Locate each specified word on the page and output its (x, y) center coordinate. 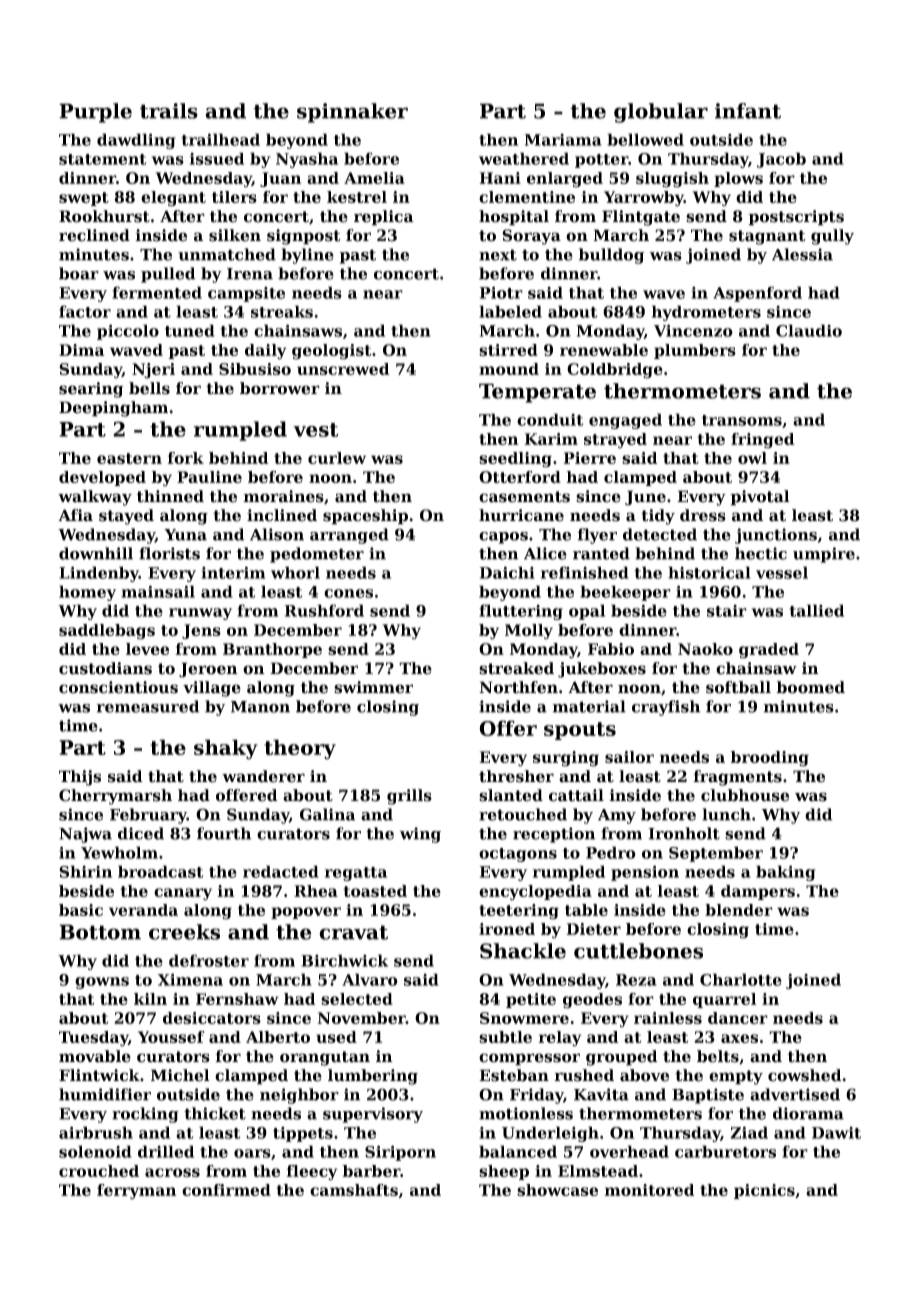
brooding (770, 759)
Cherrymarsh (115, 797)
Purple (95, 113)
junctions (776, 536)
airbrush (96, 1132)
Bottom (100, 932)
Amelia (374, 178)
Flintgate (641, 218)
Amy (617, 816)
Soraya (531, 237)
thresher (516, 776)
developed (102, 478)
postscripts (796, 218)
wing (420, 835)
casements (524, 497)
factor (85, 311)
